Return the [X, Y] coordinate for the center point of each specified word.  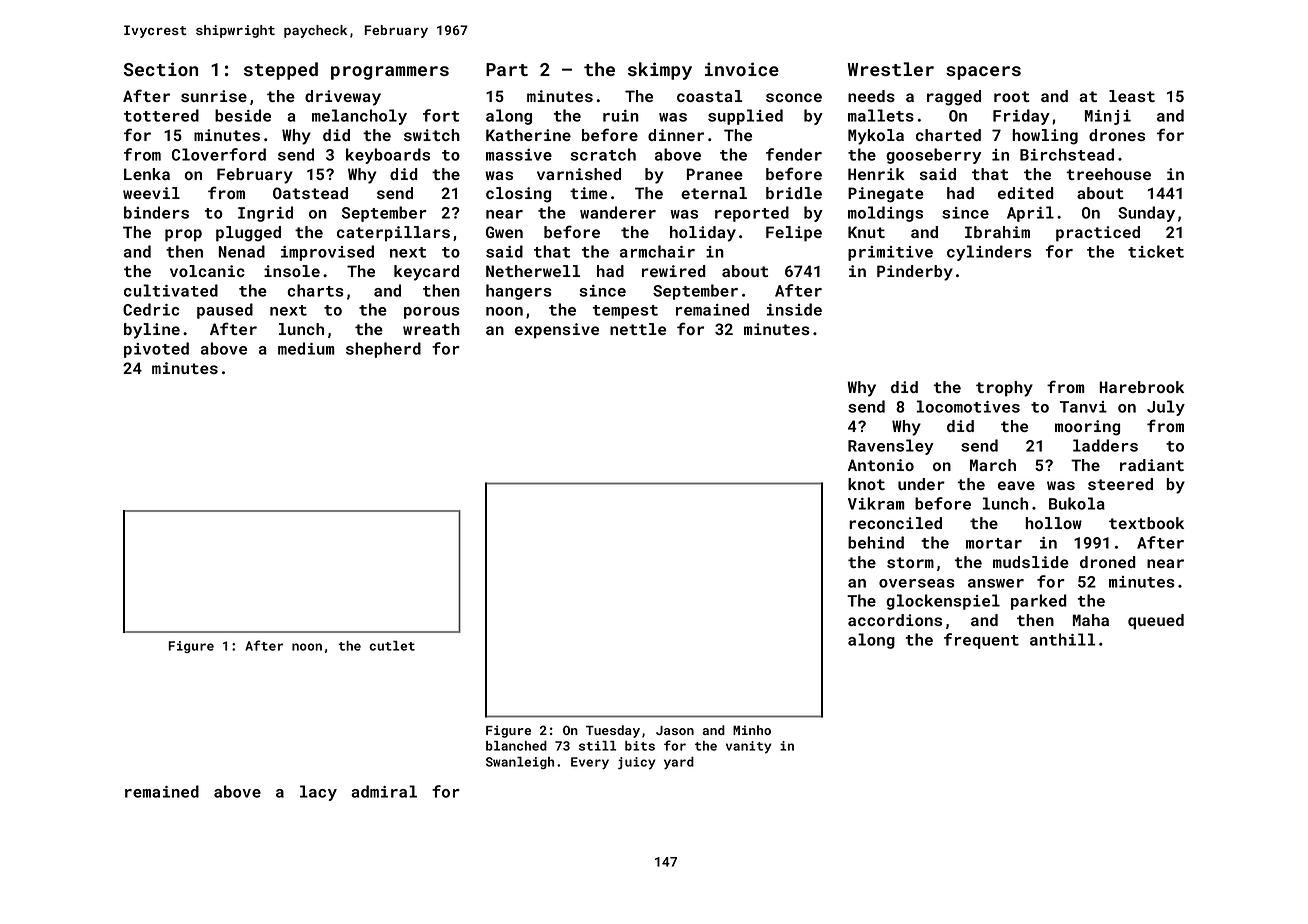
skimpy [660, 71]
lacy [318, 793]
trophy [1004, 389]
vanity [749, 747]
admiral [384, 791]
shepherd [383, 350]
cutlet [392, 646]
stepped [281, 71]
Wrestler [891, 69]
